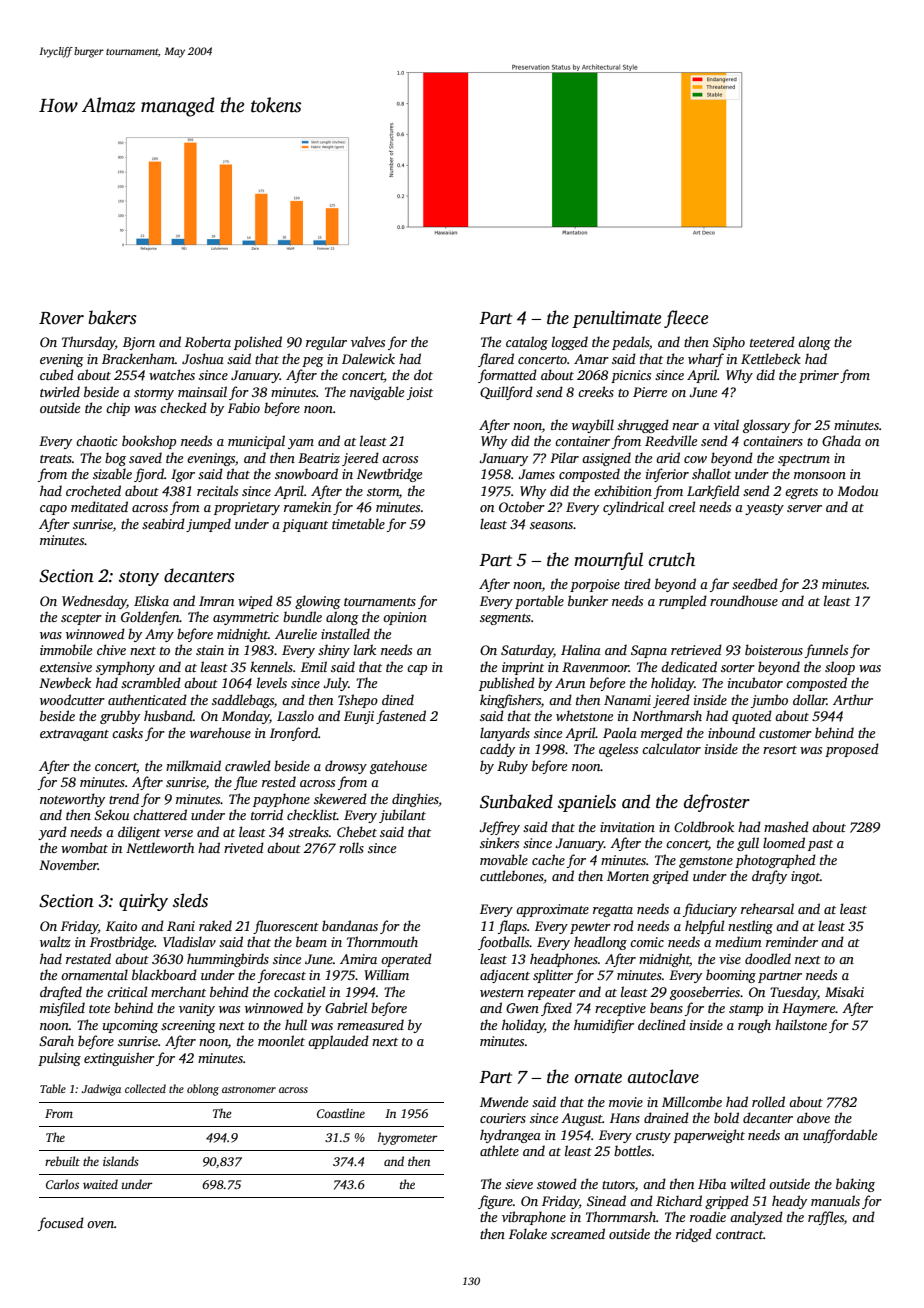 This screenshot has height=1308, width=924. What do you see at coordinates (623, 490) in the screenshot?
I see `exhibition` at bounding box center [623, 490].
